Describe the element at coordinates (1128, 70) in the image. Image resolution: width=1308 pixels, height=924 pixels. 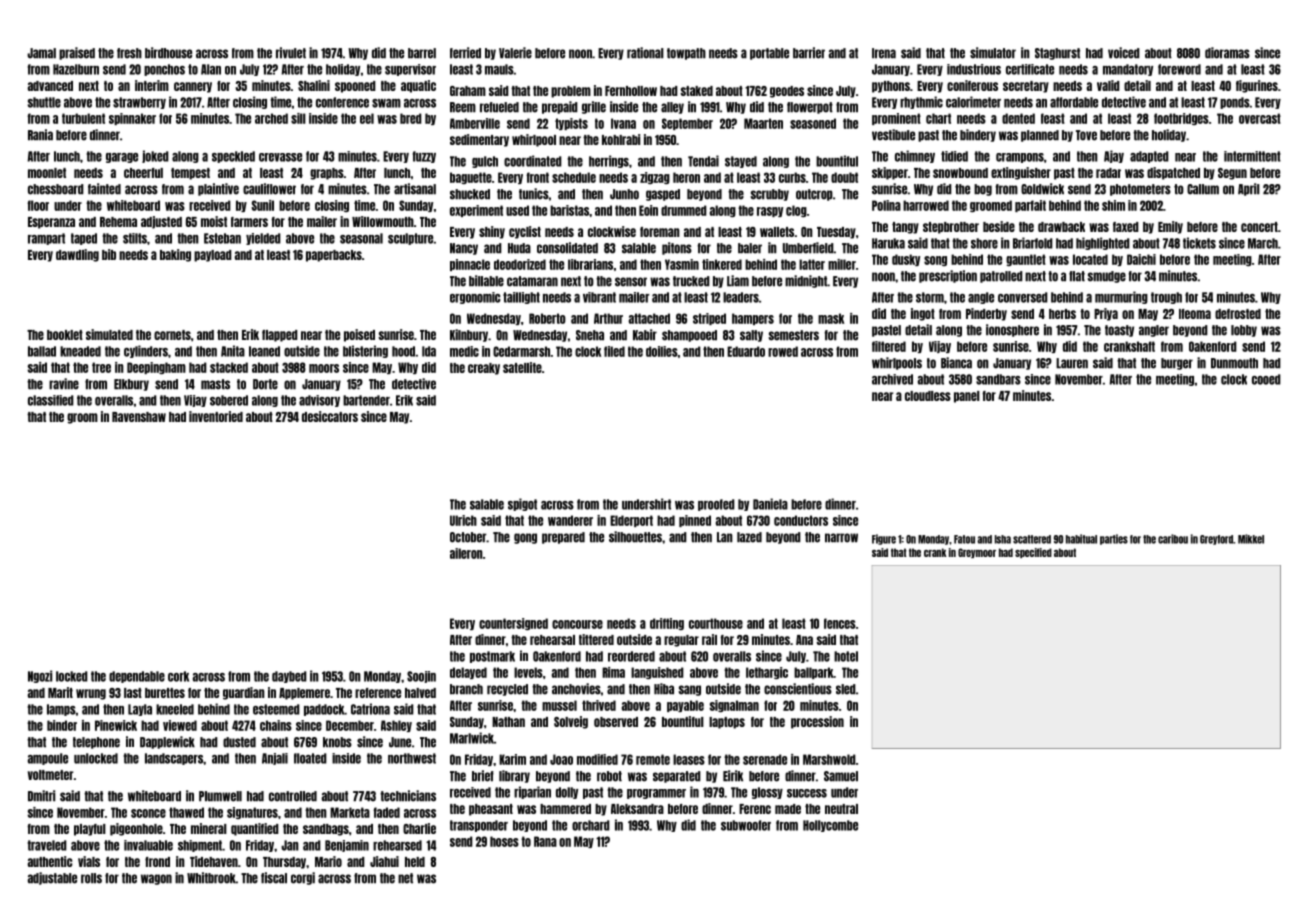
I see `mandatory` at that location.
